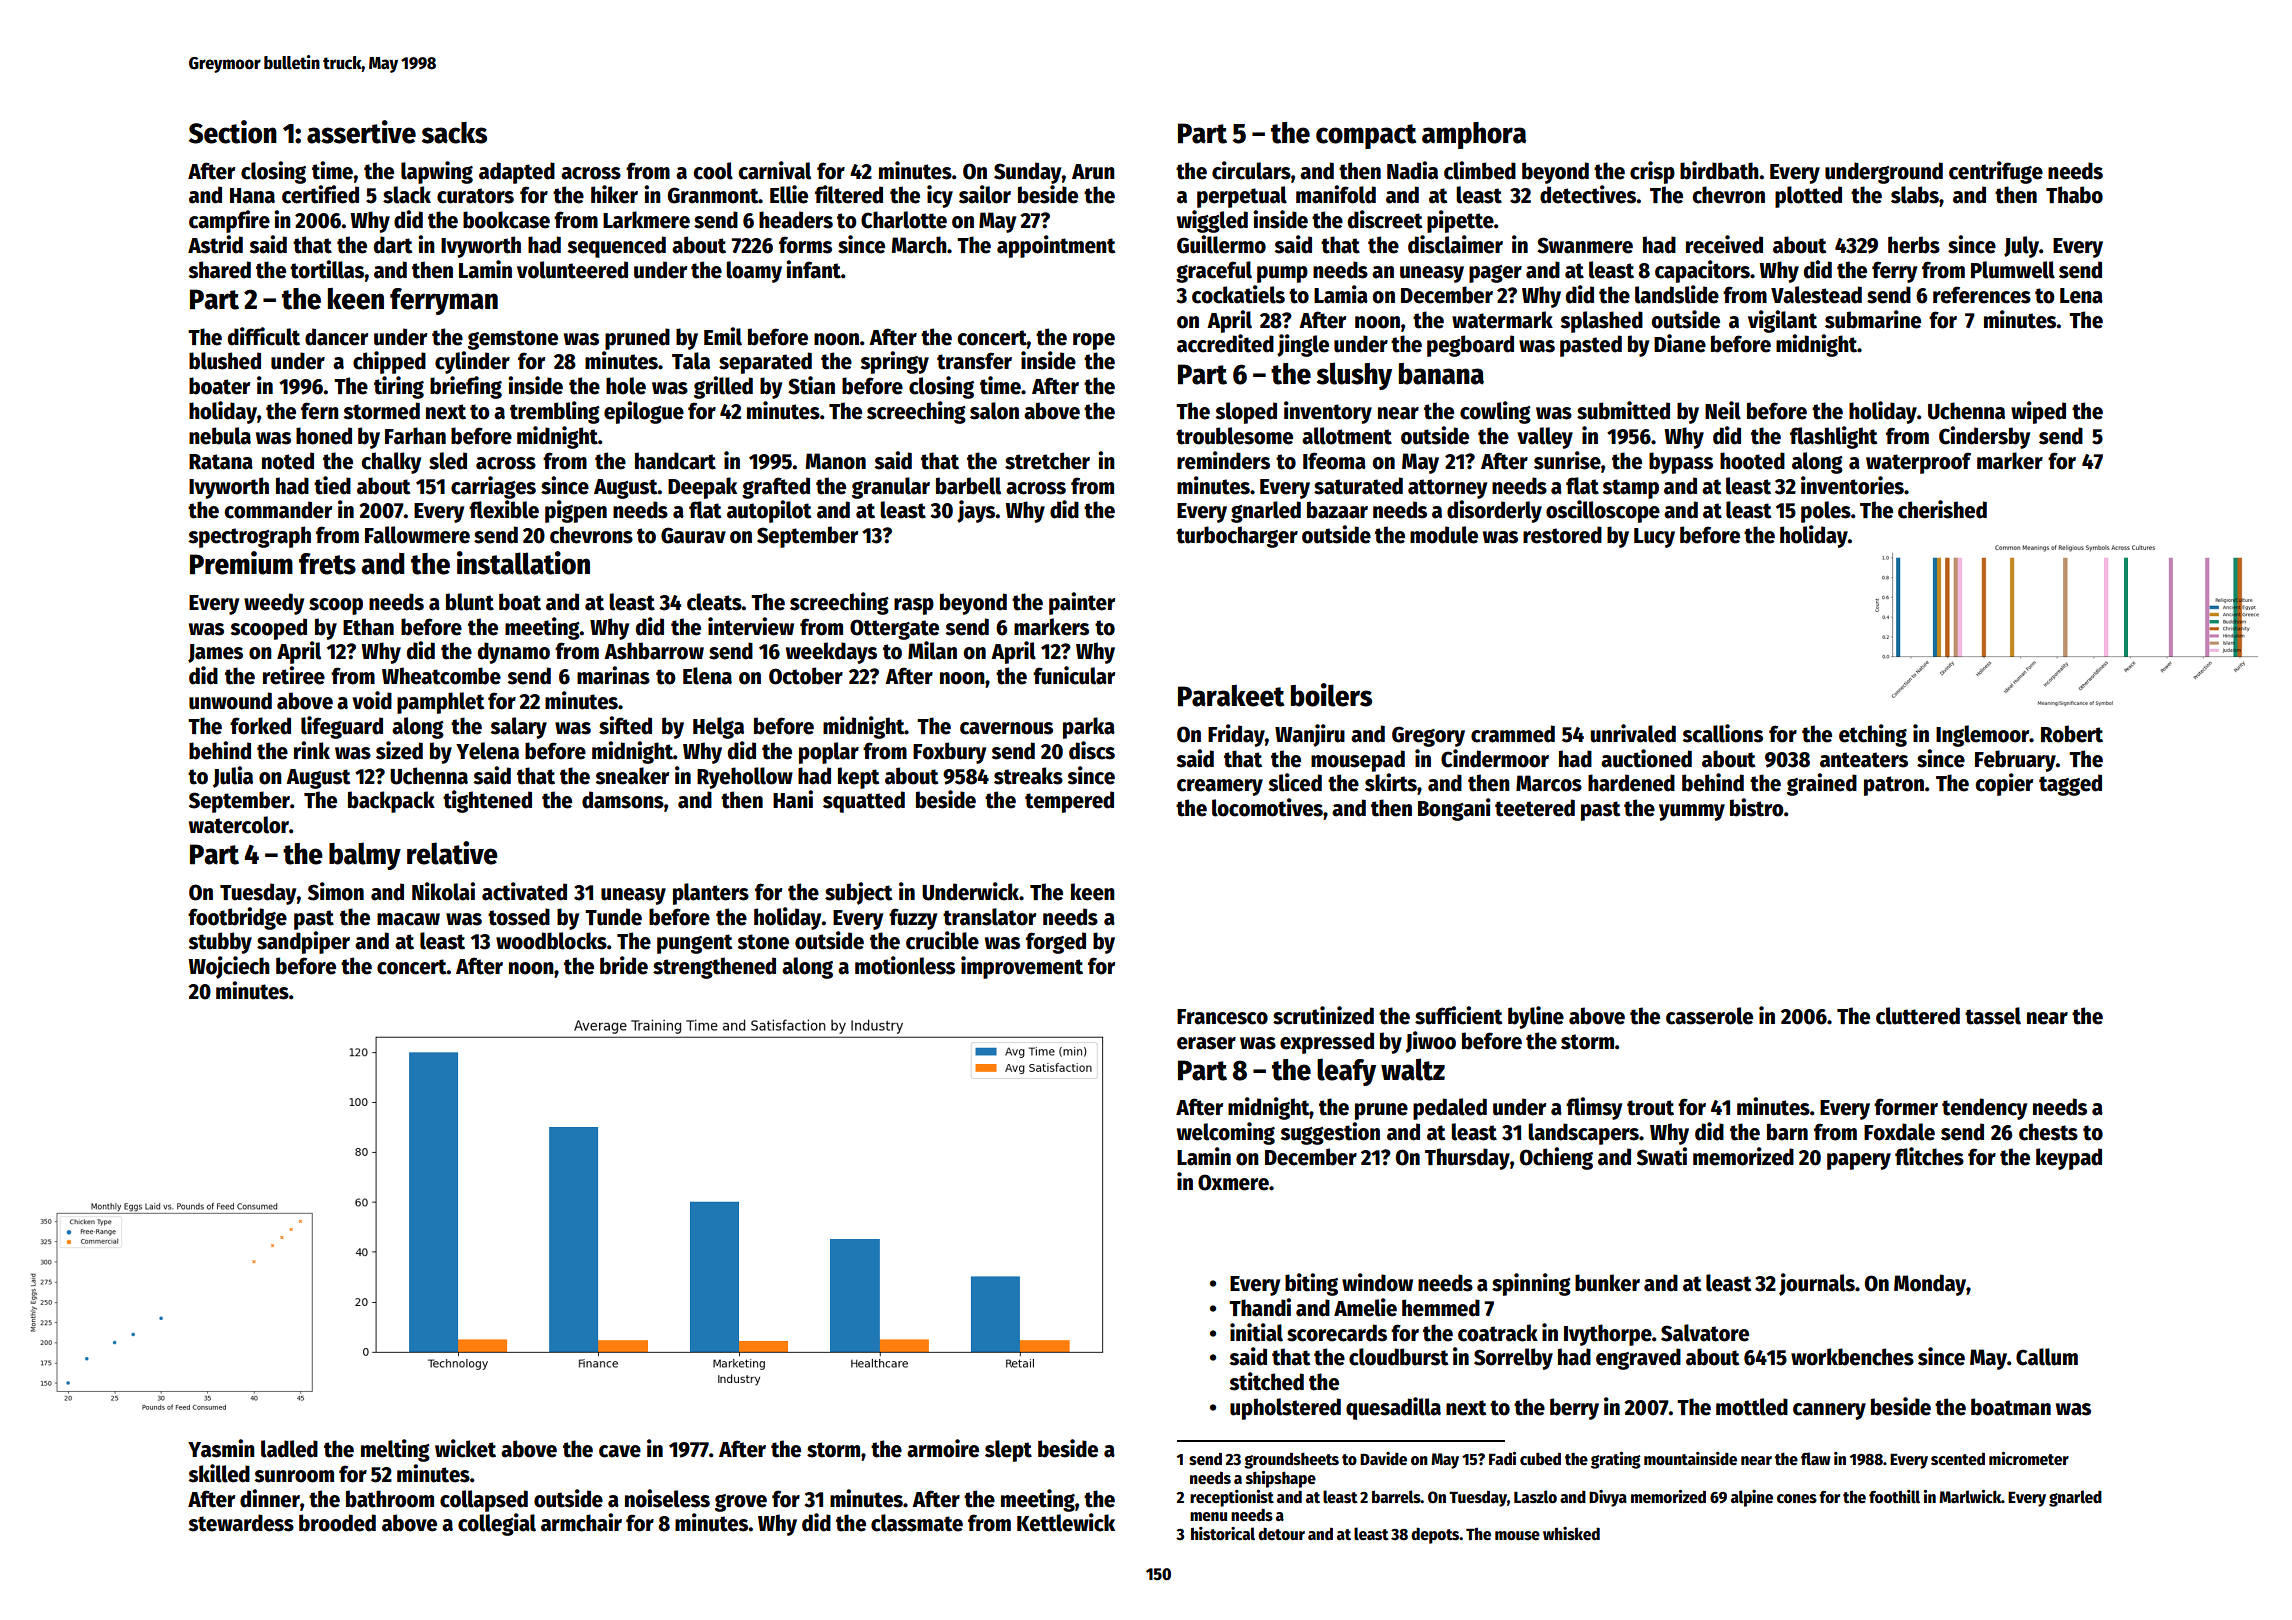  I want to click on amphora, so click(1474, 135).
